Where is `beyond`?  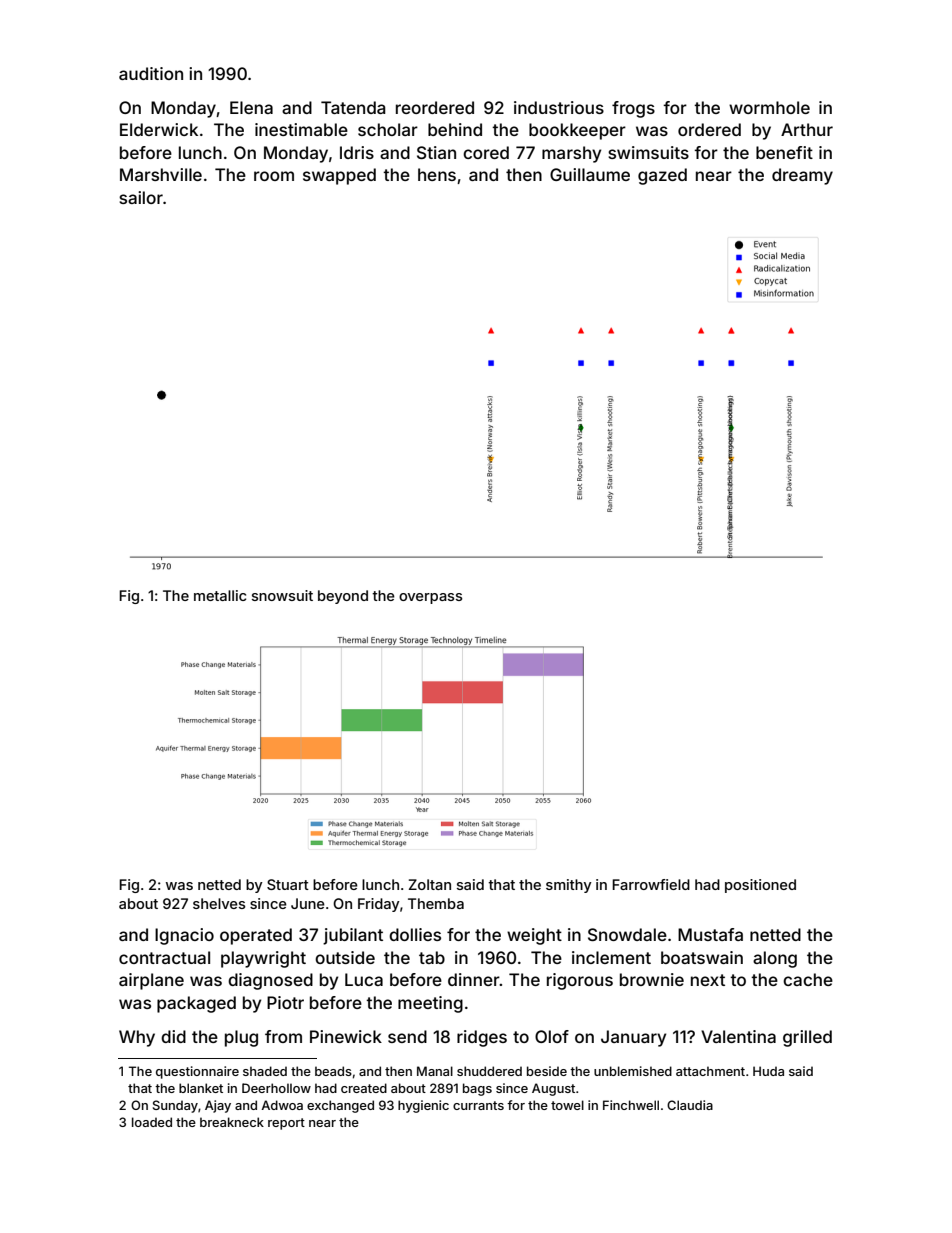 beyond is located at coordinates (343, 597).
